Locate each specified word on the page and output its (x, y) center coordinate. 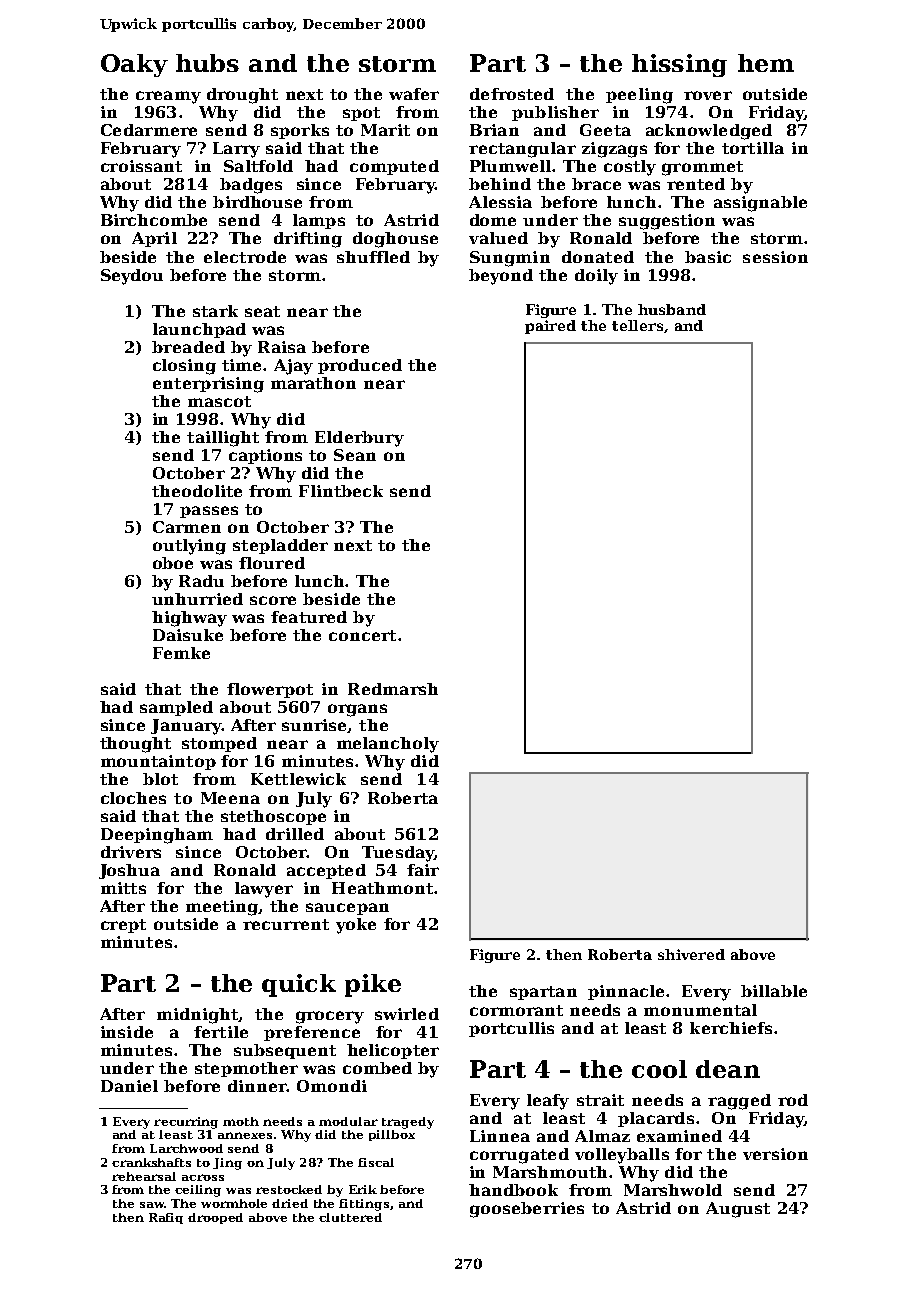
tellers (637, 325)
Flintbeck (341, 491)
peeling (639, 96)
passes (209, 512)
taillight (223, 439)
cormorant (516, 1010)
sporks (300, 131)
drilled (295, 834)
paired (550, 327)
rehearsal (144, 1176)
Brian (494, 130)
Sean (355, 455)
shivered (691, 954)
